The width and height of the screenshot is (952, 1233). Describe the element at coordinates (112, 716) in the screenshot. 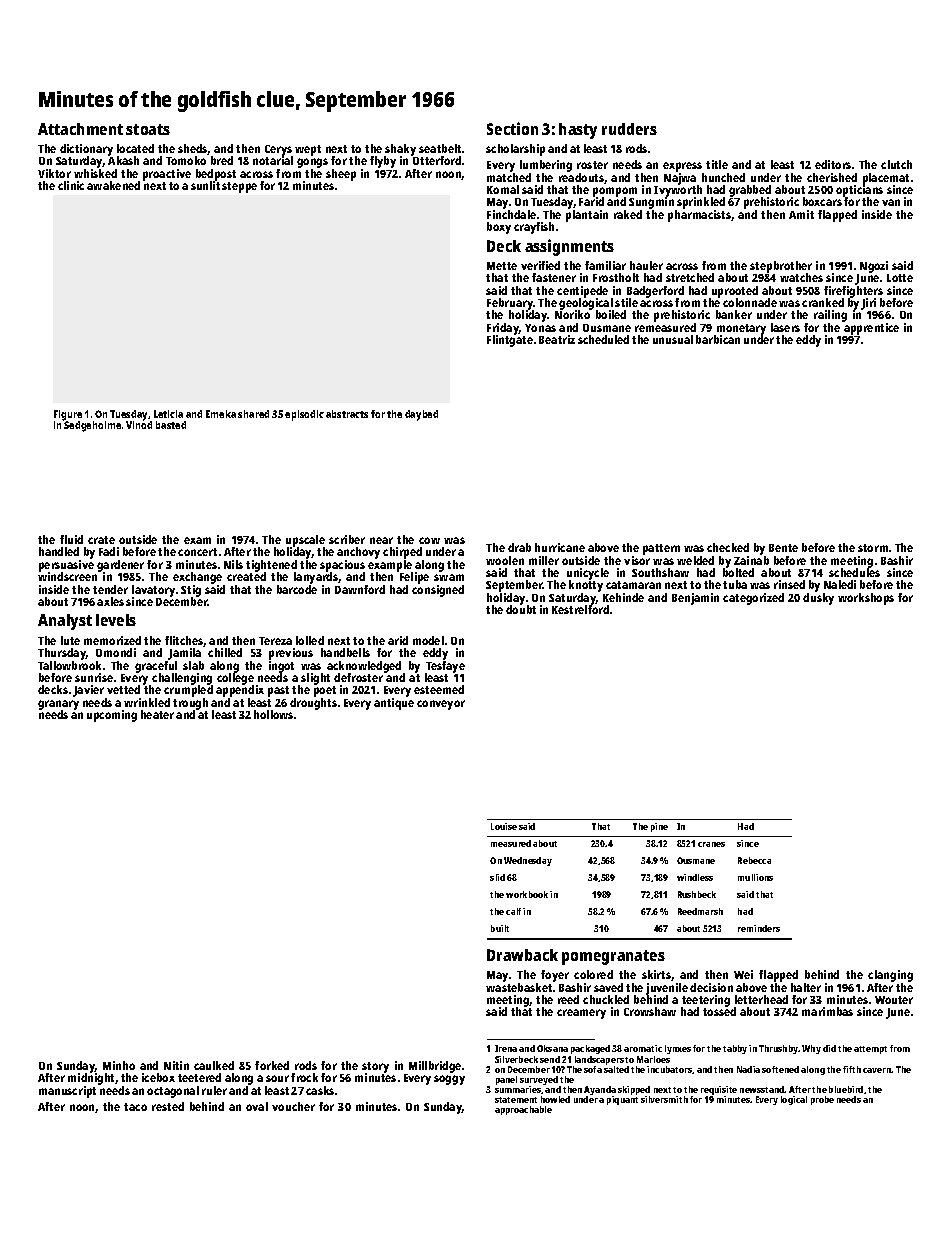

I see `upcoming` at that location.
